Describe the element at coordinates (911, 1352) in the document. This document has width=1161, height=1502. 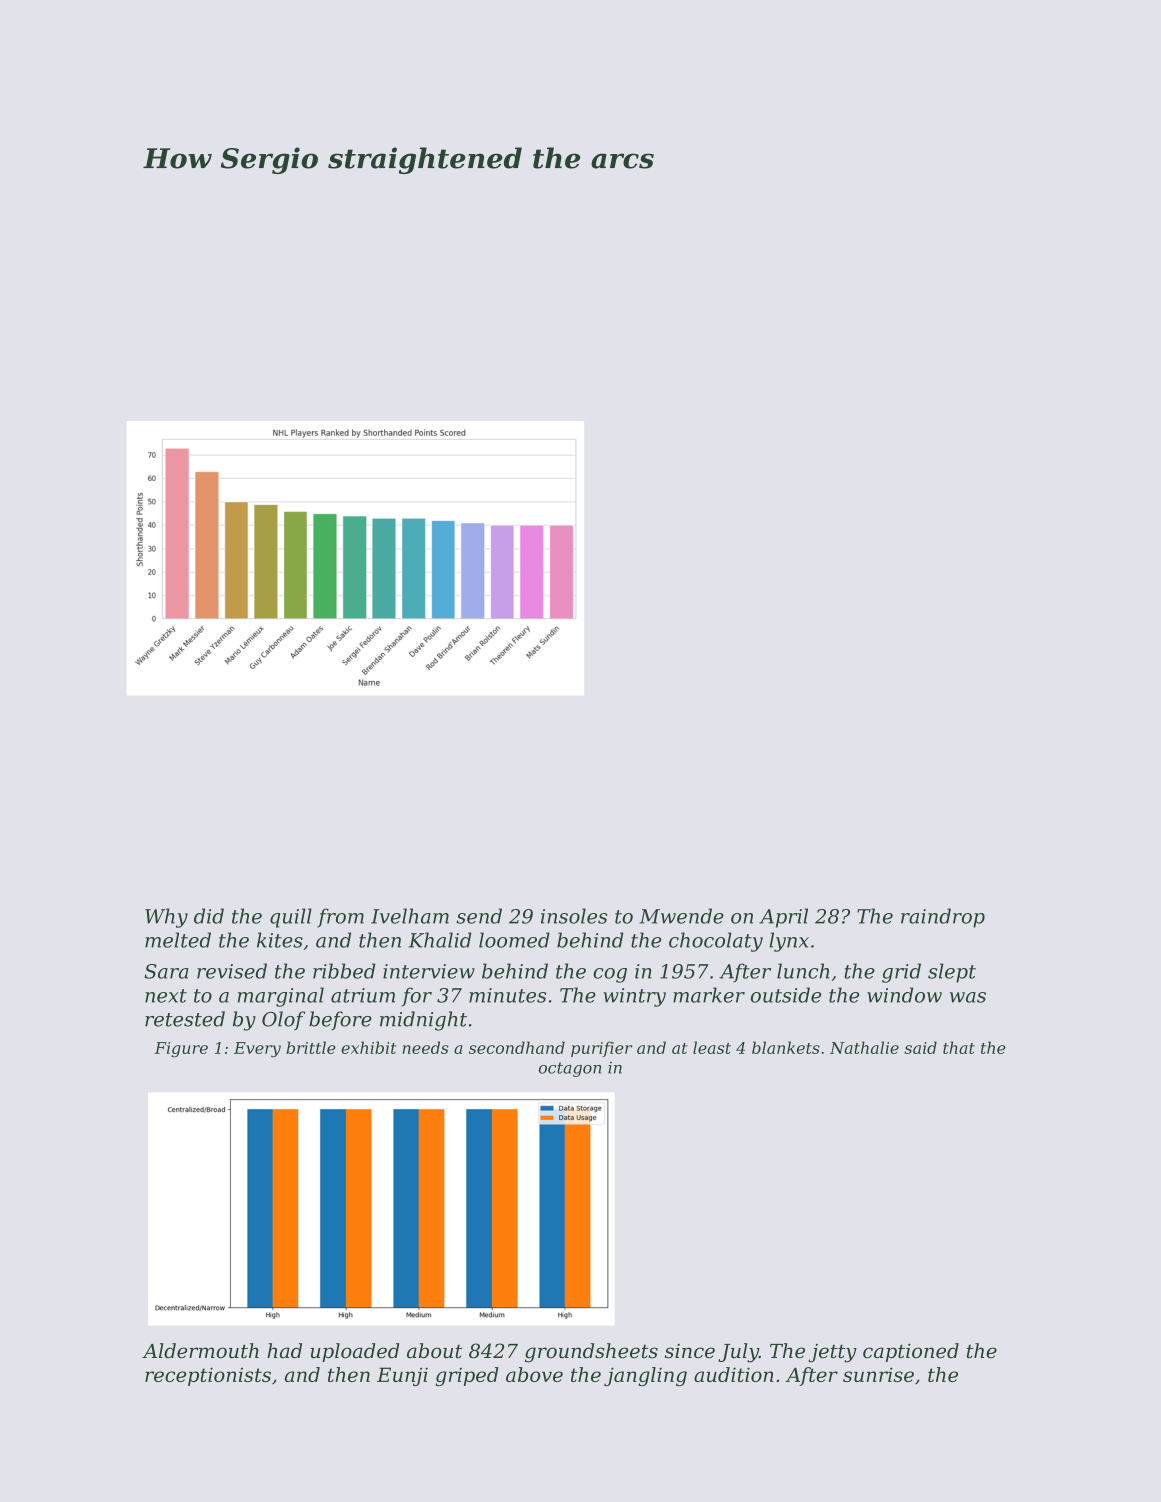
I see `captioned` at that location.
